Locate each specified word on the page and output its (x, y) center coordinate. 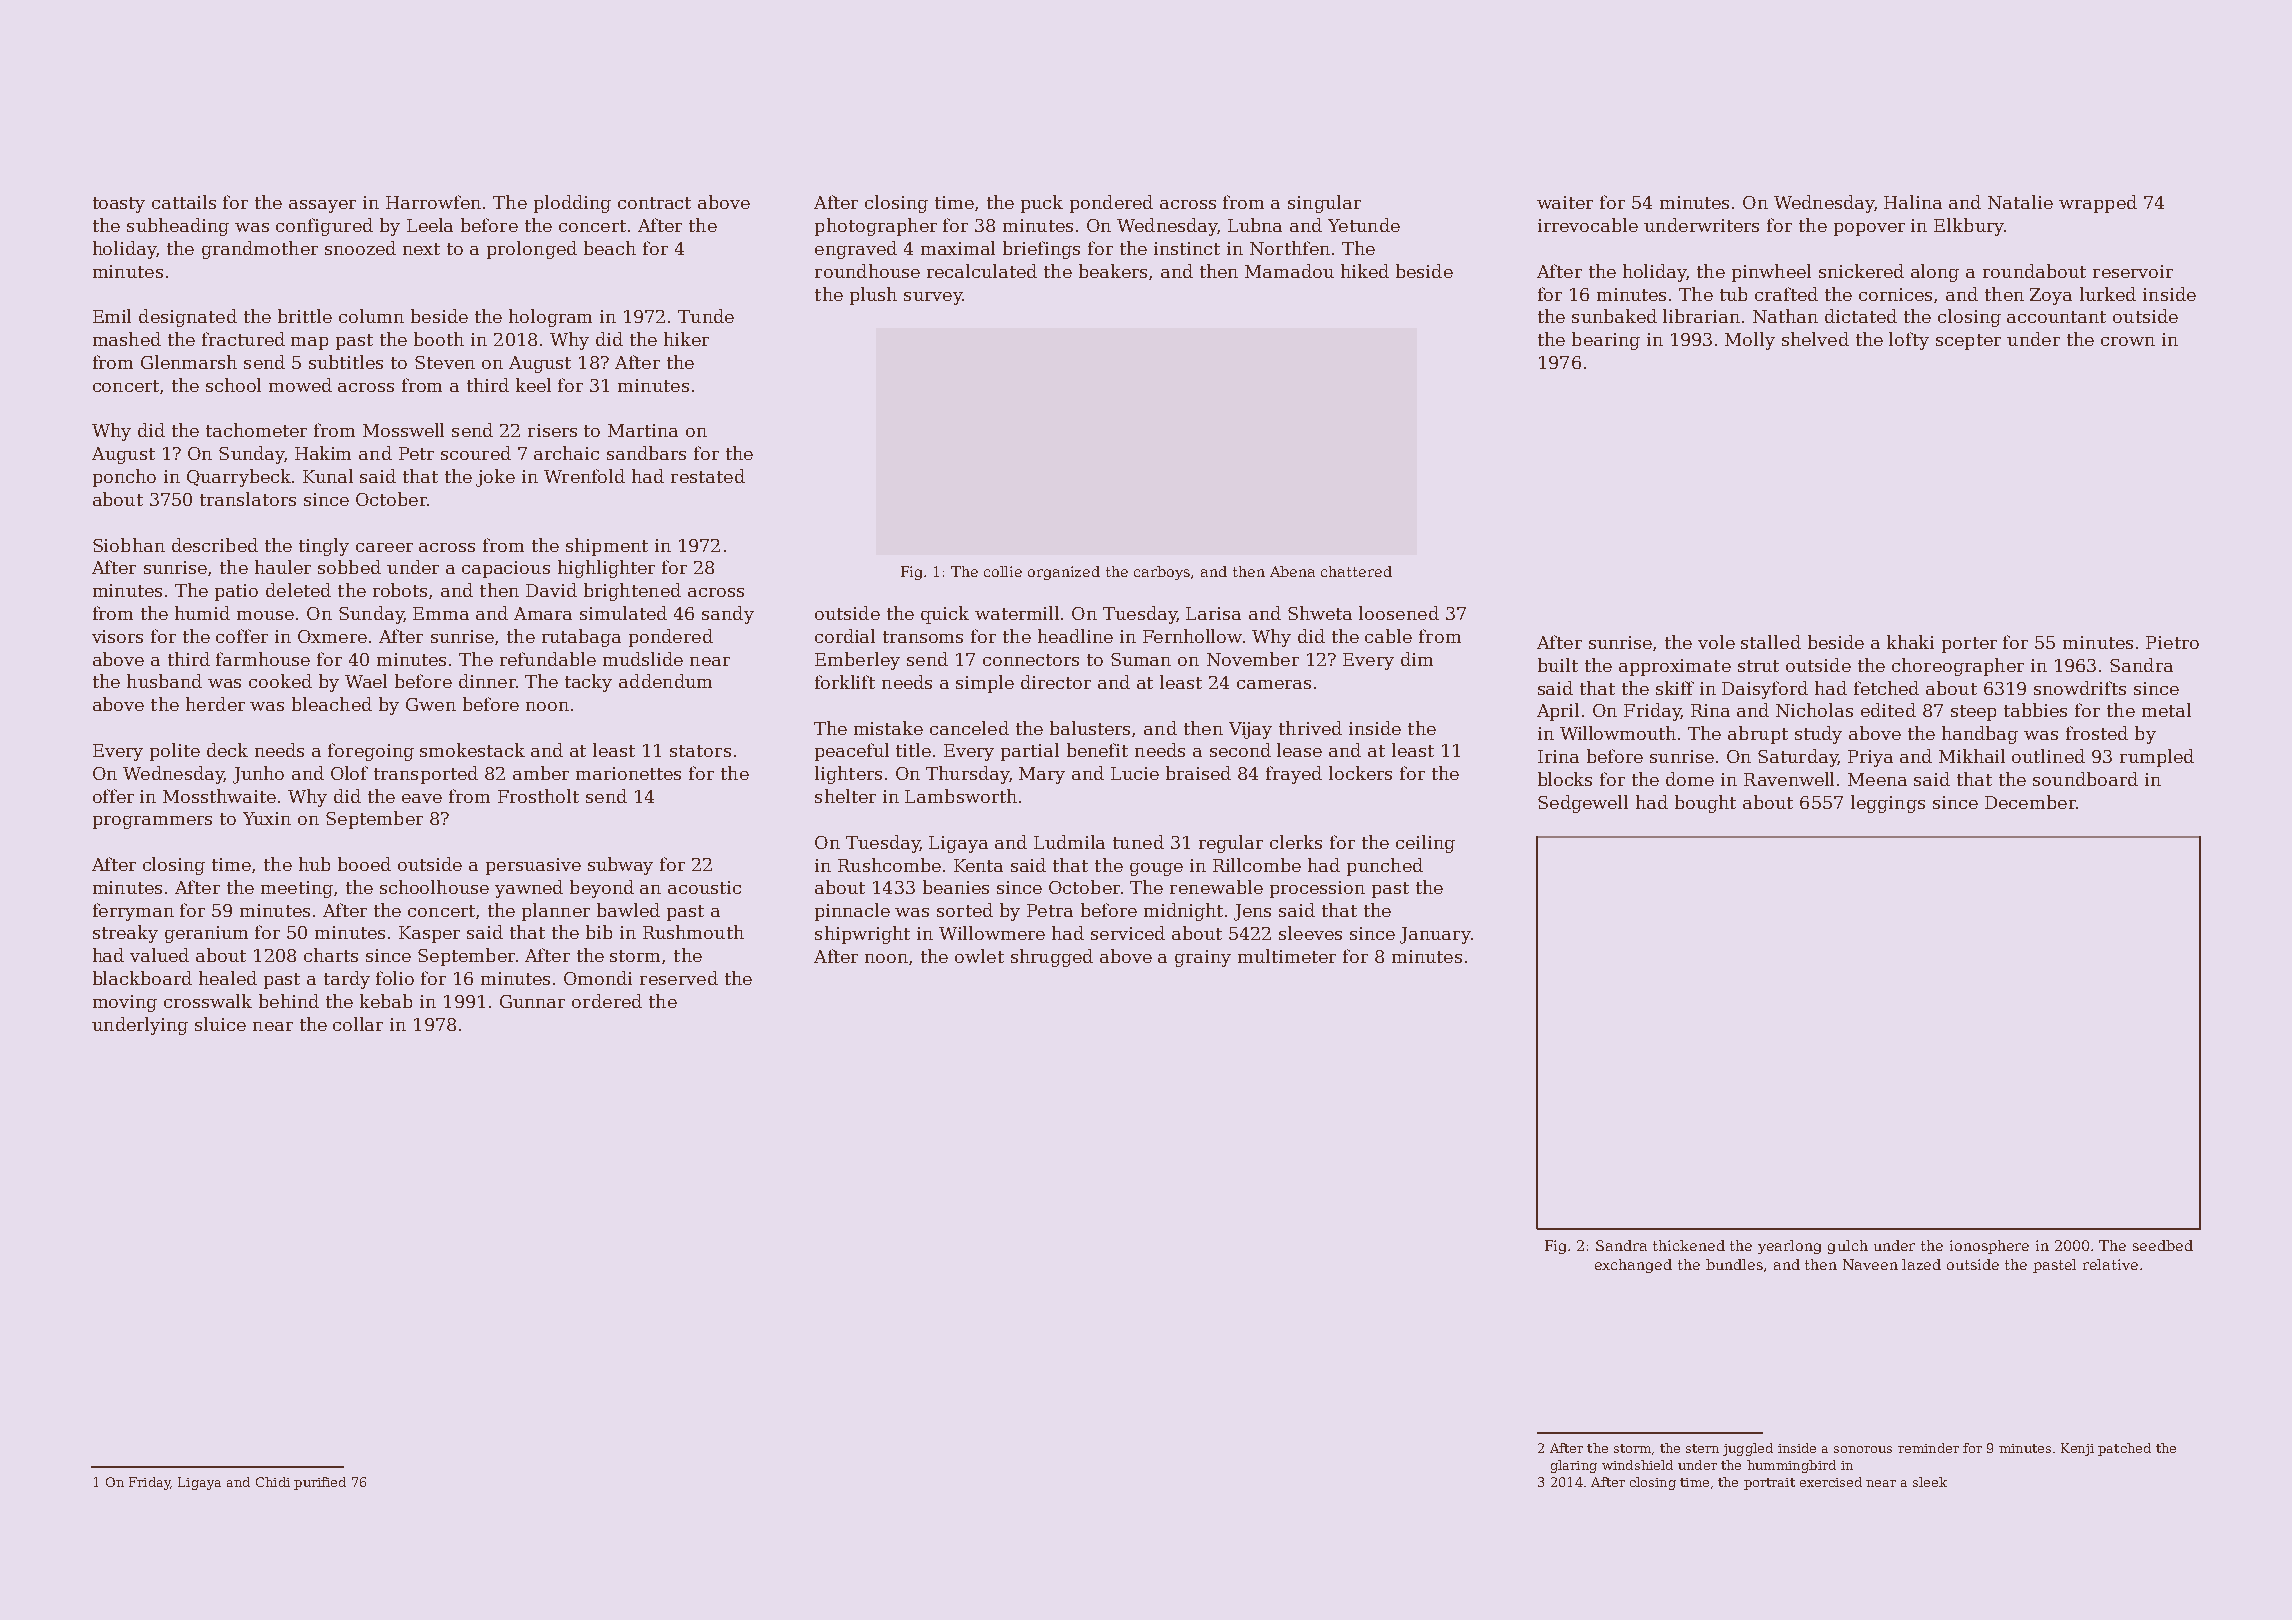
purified (320, 1483)
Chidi (273, 1482)
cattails (184, 202)
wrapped (2098, 204)
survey (933, 298)
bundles (1734, 1264)
